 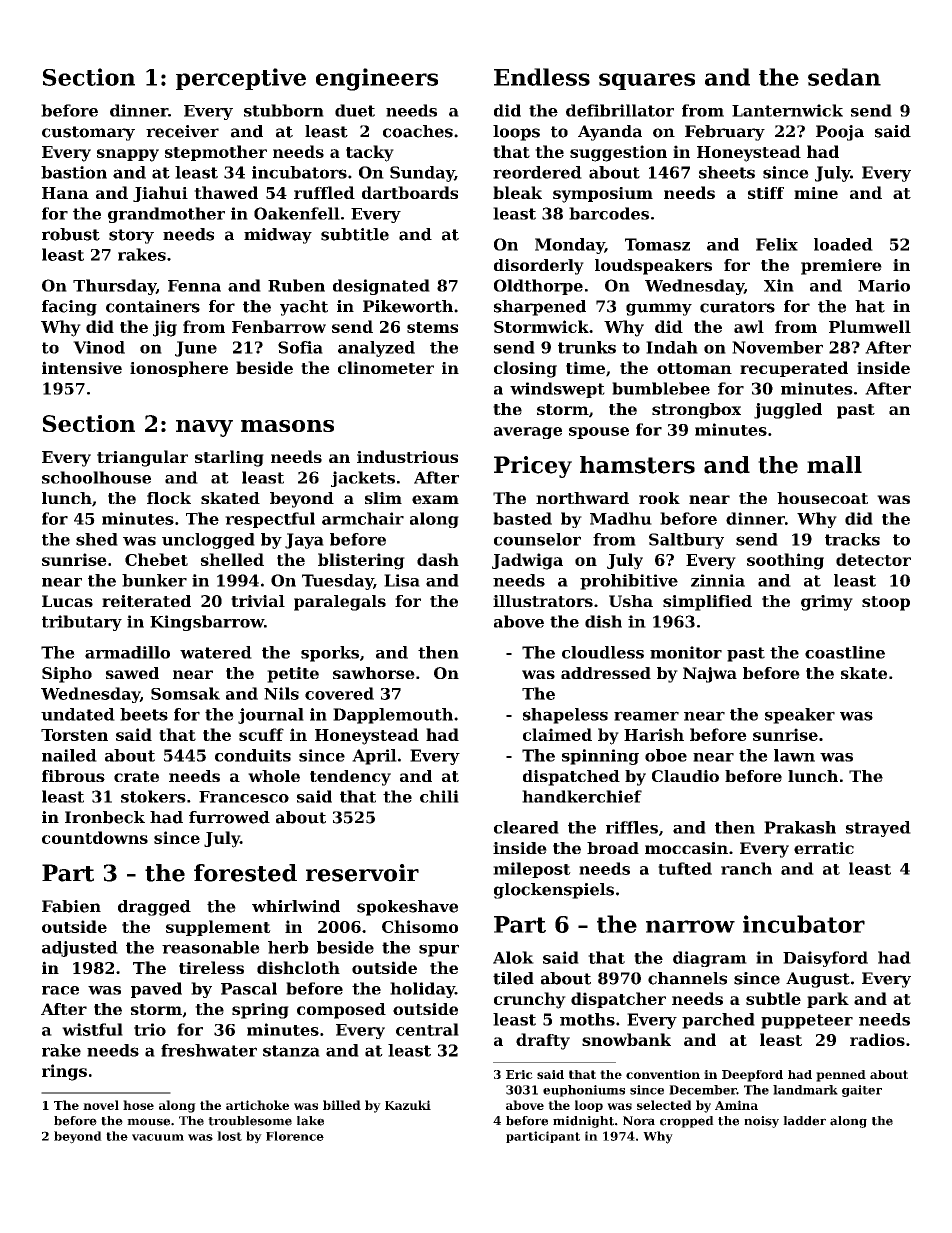 What do you see at coordinates (67, 601) in the screenshot?
I see `Lucas` at bounding box center [67, 601].
